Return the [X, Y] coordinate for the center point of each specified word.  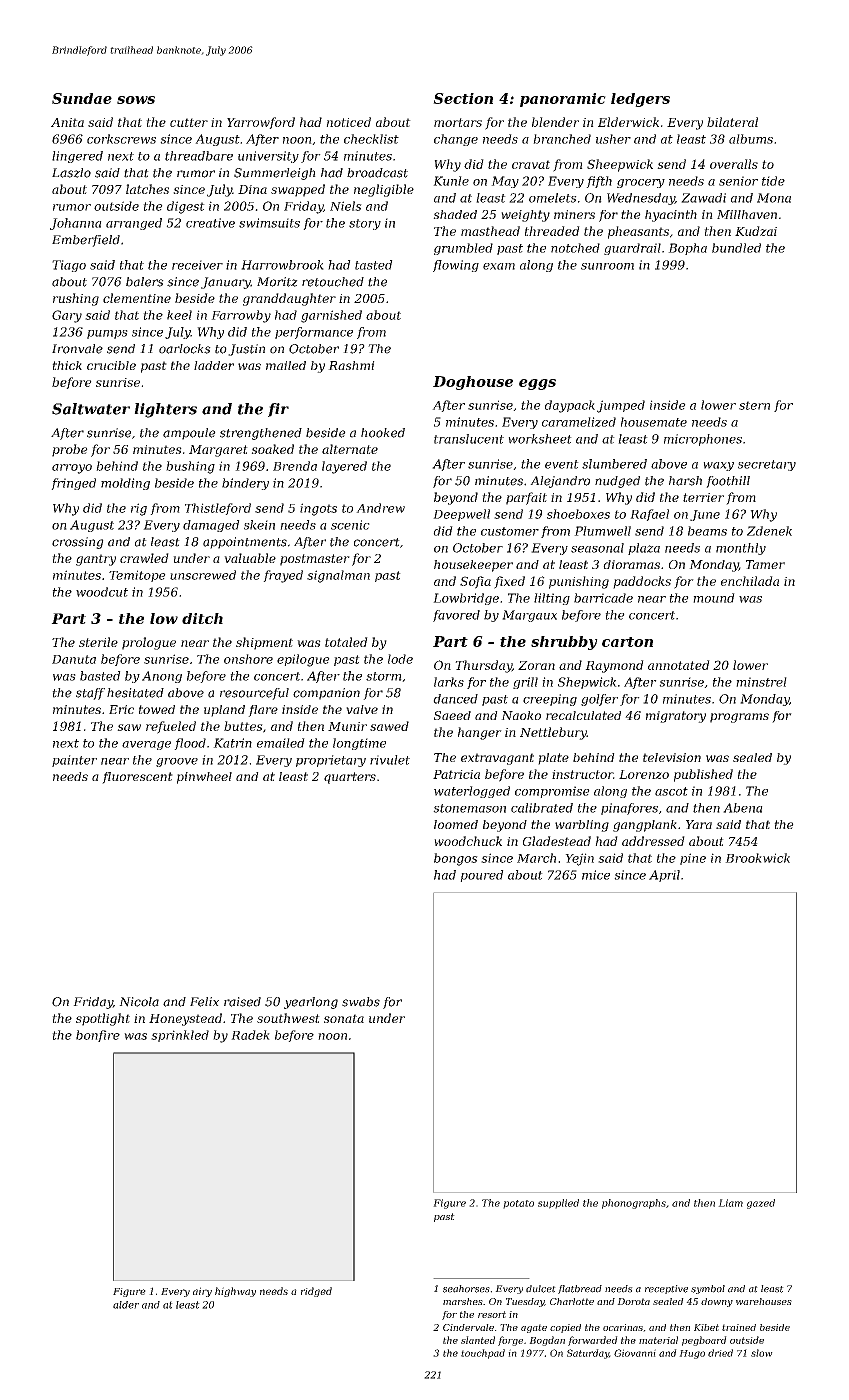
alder [126, 1305]
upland [224, 711]
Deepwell [461, 515]
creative [210, 223]
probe [70, 450]
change [456, 140]
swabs [361, 1002]
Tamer [765, 564]
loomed [456, 824]
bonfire [98, 1036]
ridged [316, 1292]
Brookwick [757, 858]
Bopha [687, 249]
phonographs [634, 1204]
